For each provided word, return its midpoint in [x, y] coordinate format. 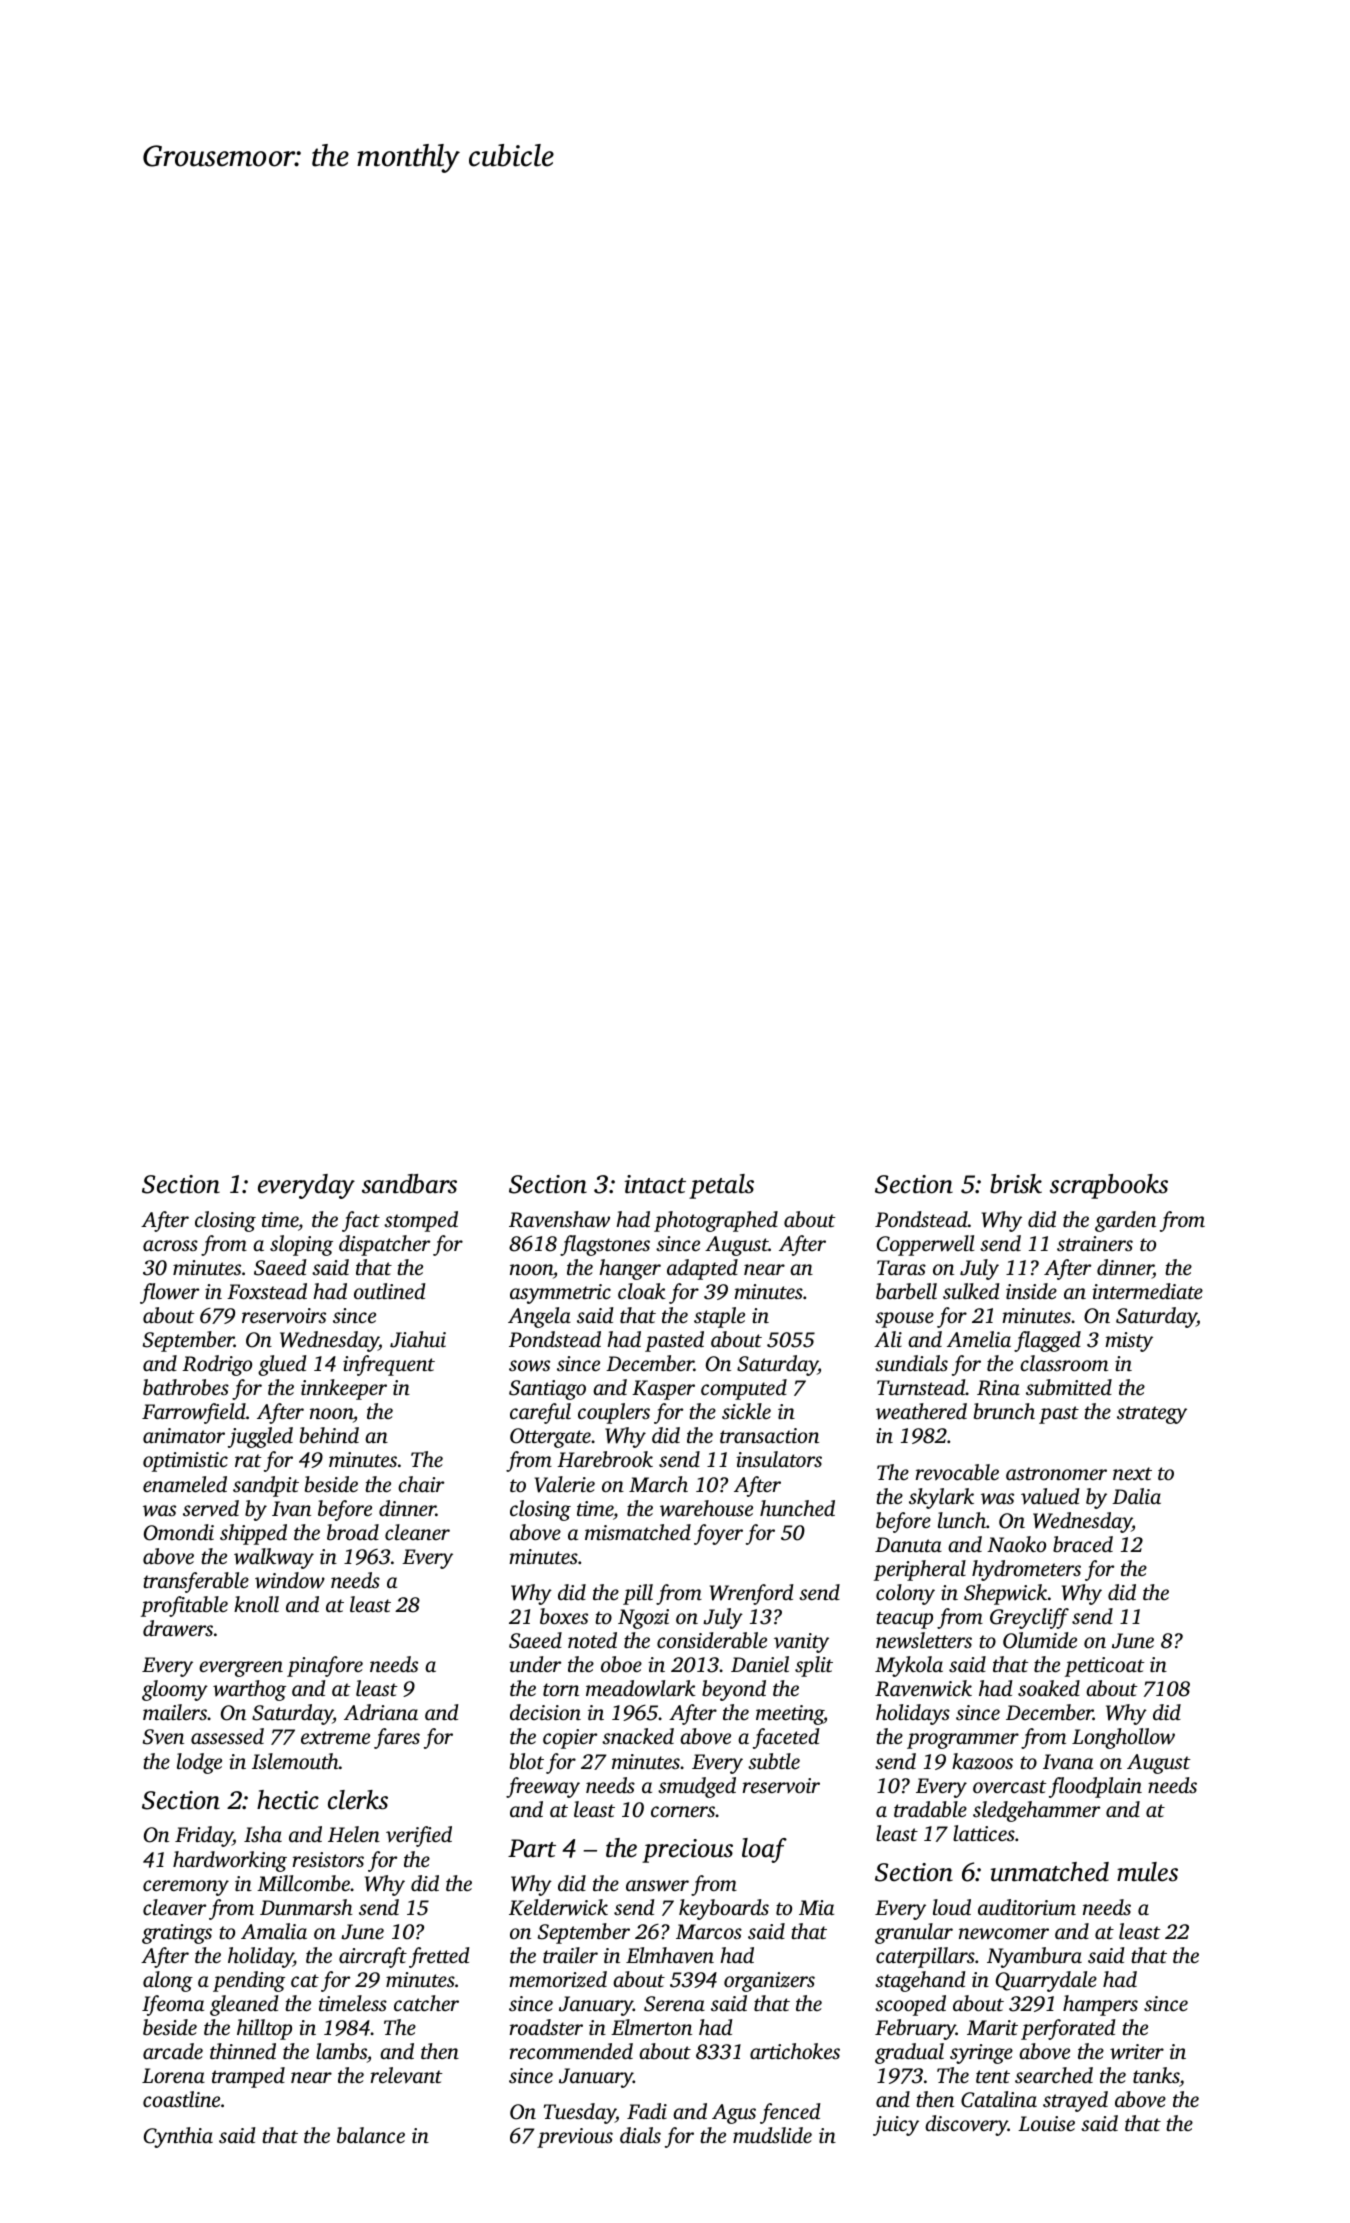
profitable [184, 1606]
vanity [801, 1643]
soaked [1049, 1688]
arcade [173, 2051]
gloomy [175, 1690]
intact [655, 1184]
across [170, 1245]
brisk [1016, 1184]
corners [683, 1811]
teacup [904, 1620]
